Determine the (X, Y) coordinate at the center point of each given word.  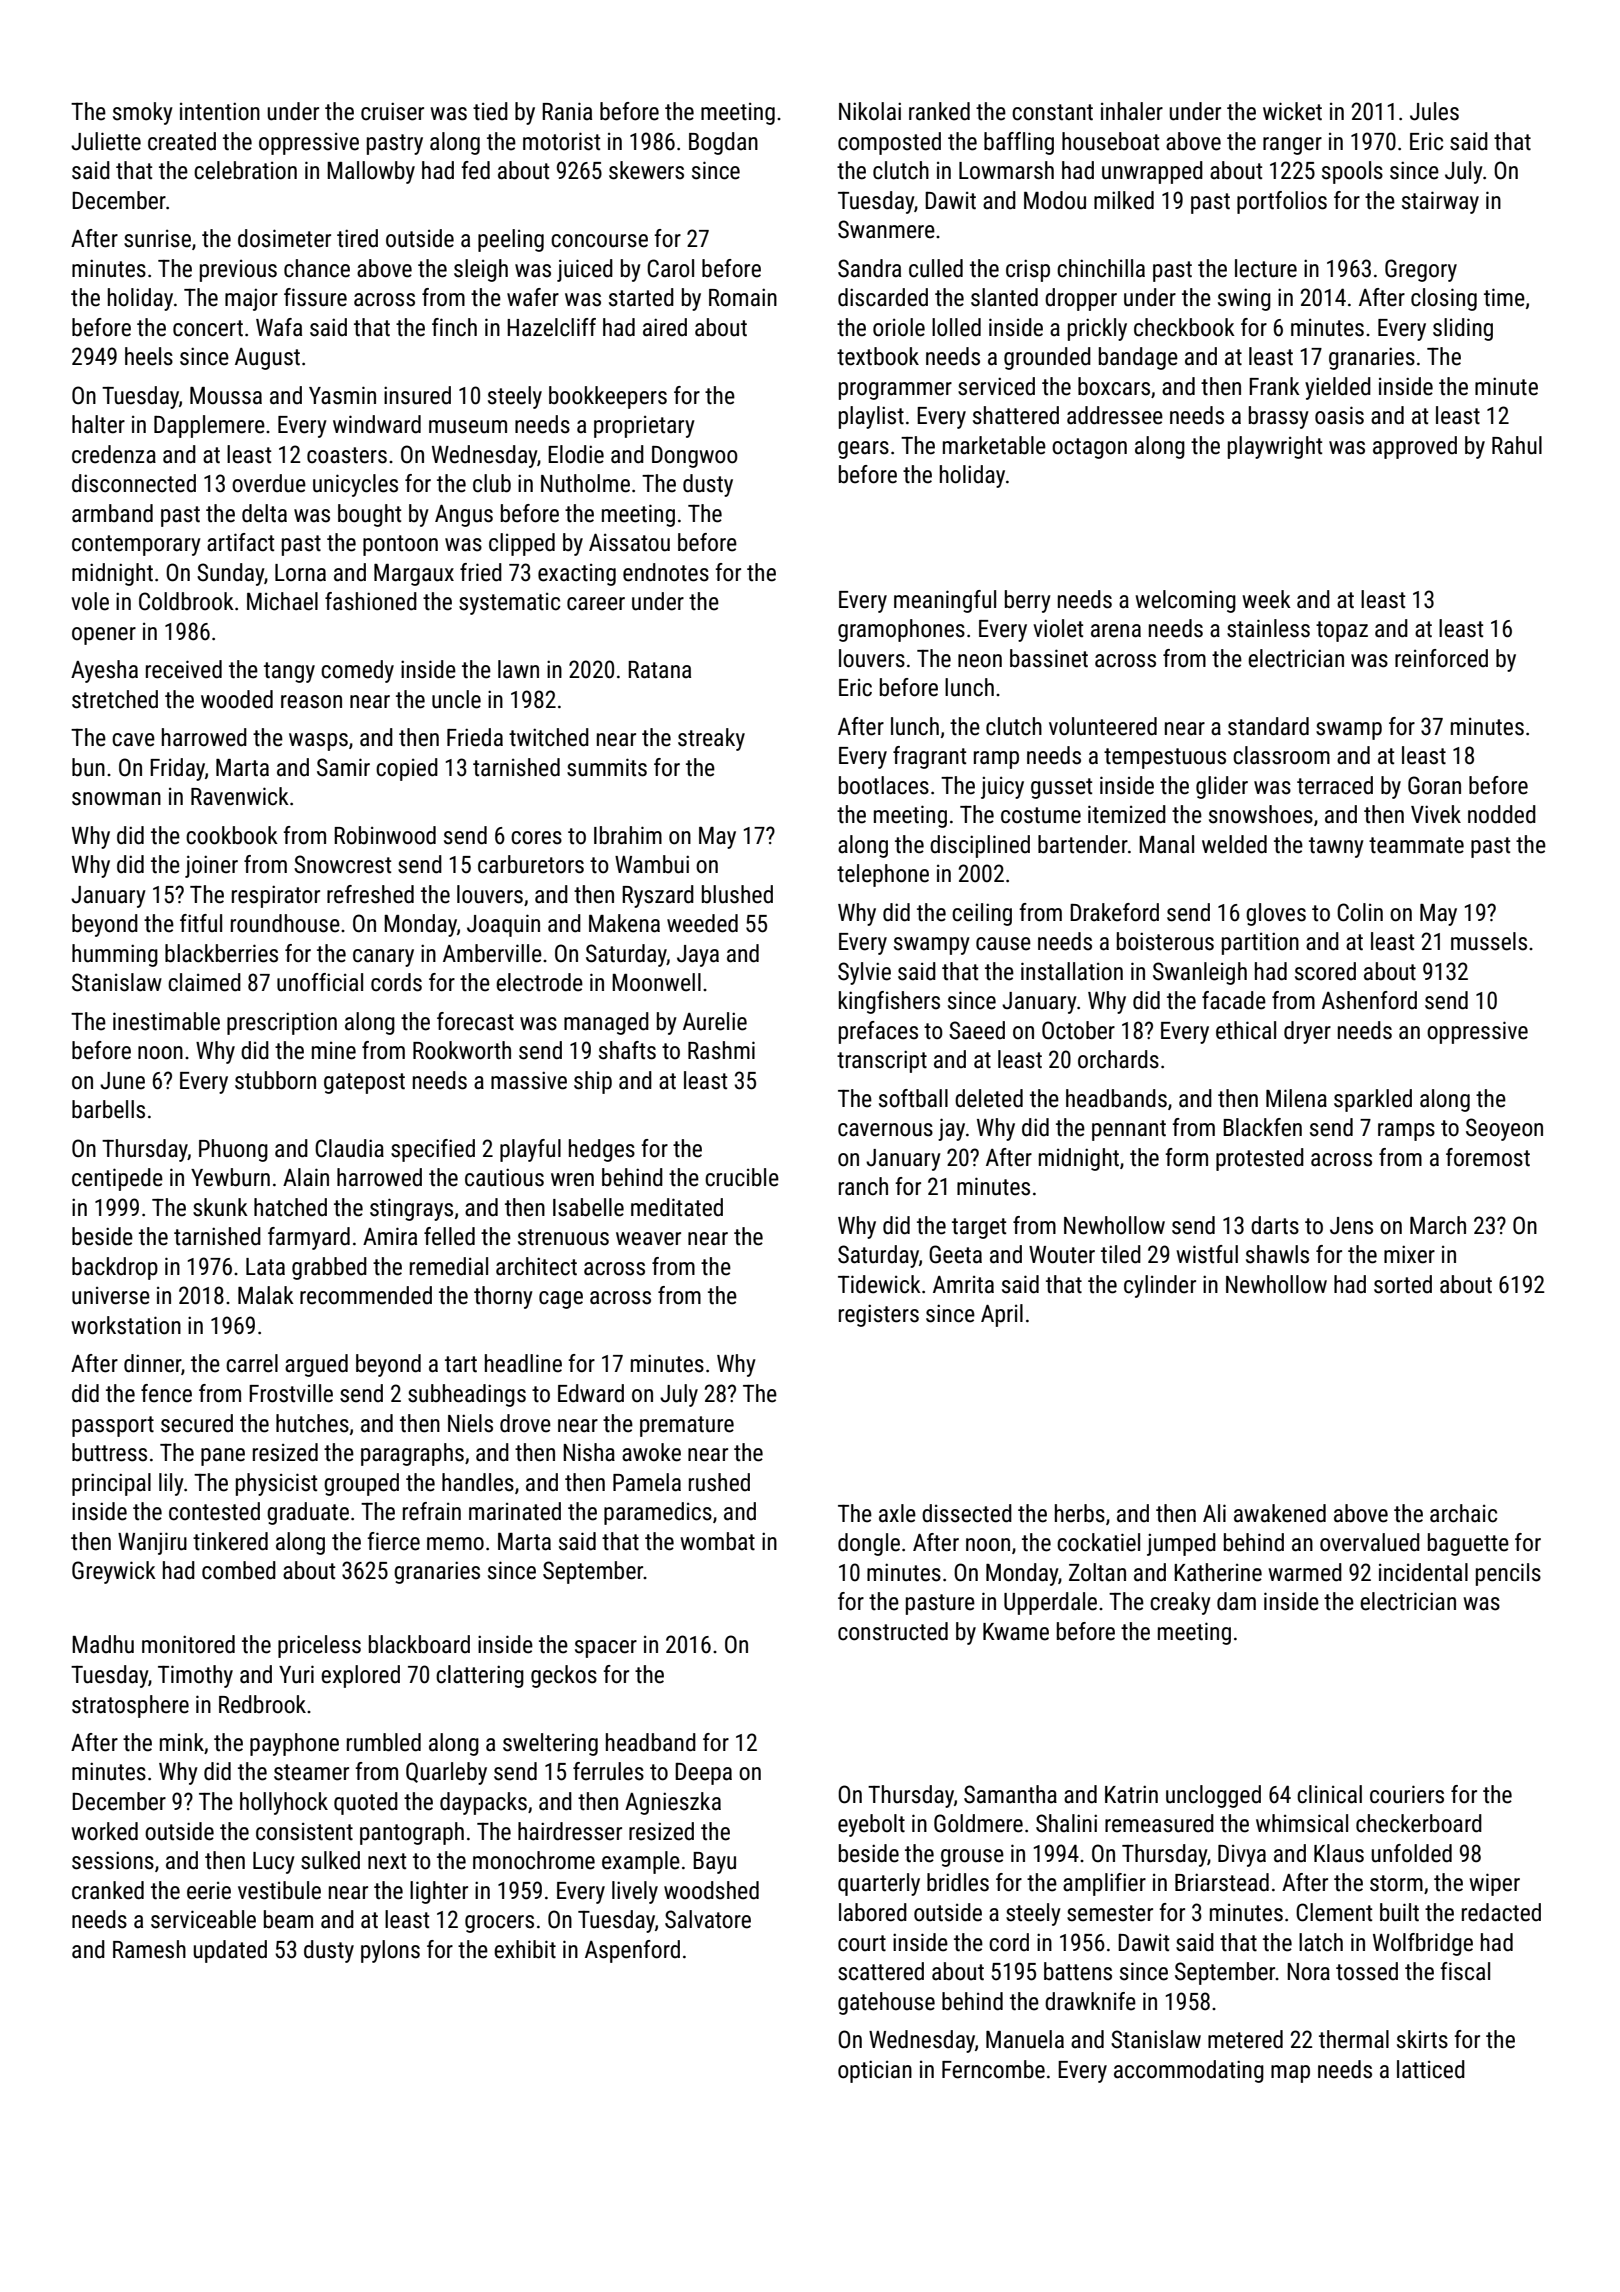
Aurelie (715, 1021)
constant (1052, 112)
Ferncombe (993, 2069)
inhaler (1132, 111)
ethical (1246, 1030)
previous (238, 271)
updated (230, 1951)
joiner (211, 866)
